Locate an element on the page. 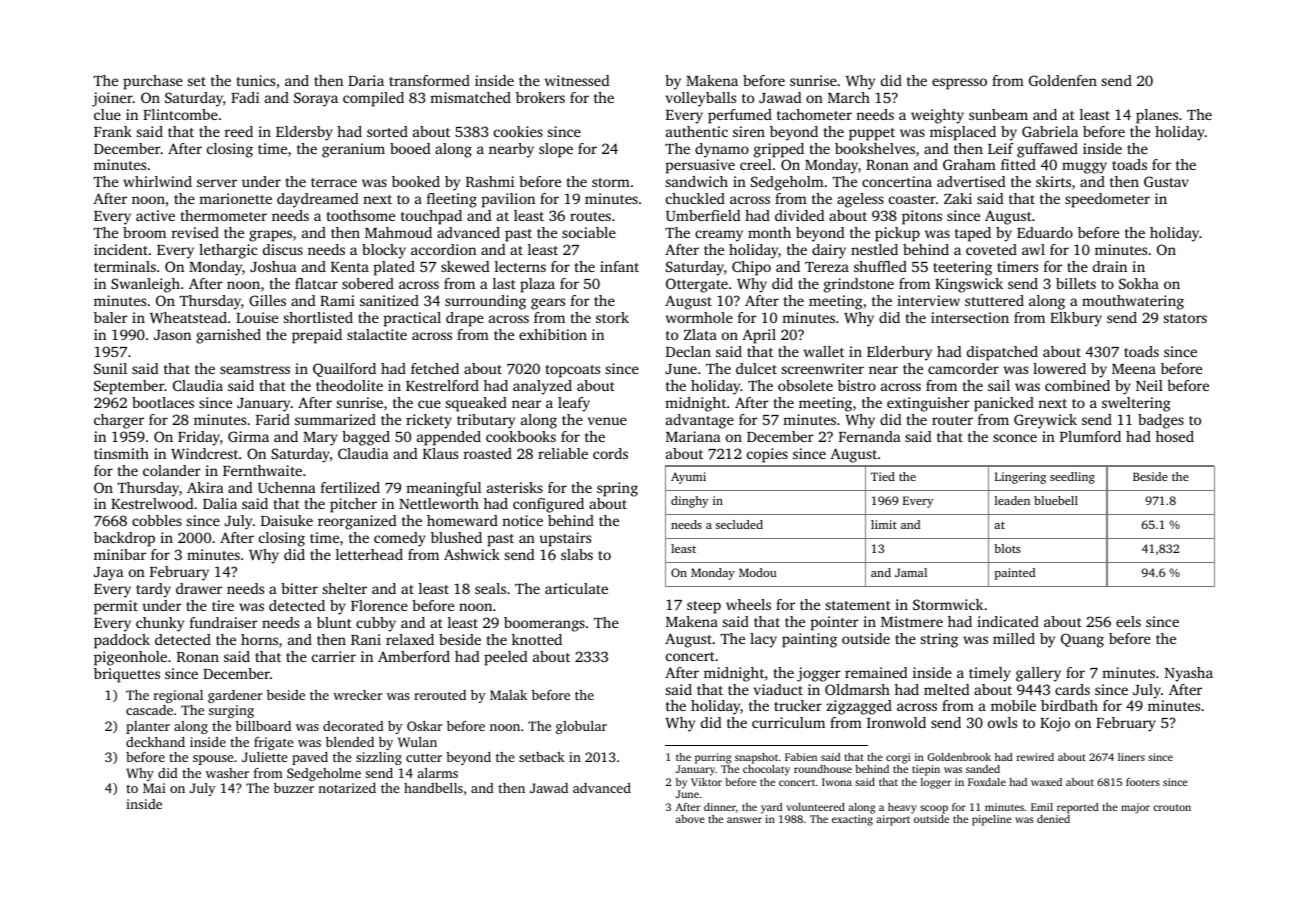 This document has width=1308, height=924. purchase is located at coordinates (153, 82).
